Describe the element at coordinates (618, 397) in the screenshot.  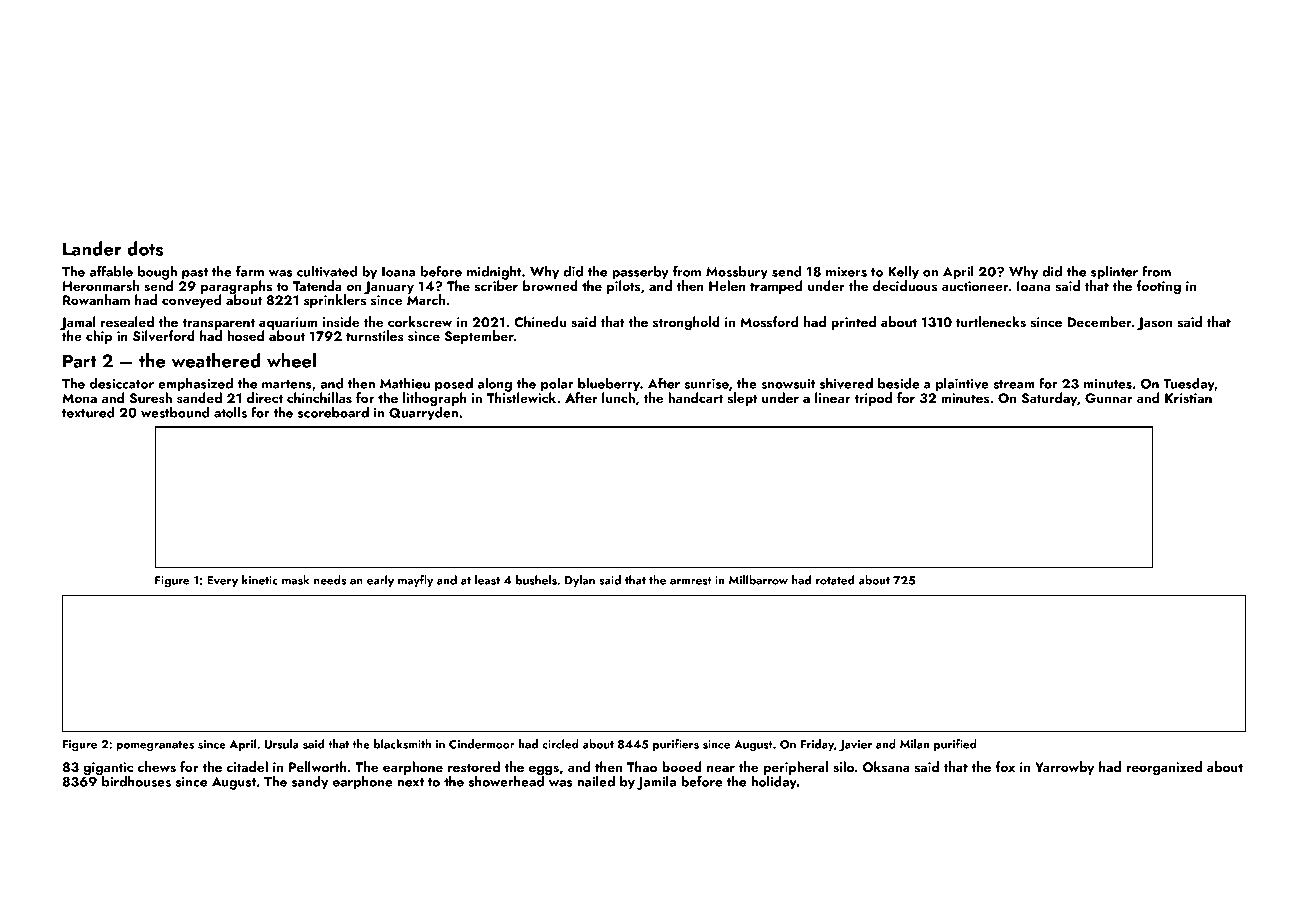
I see `lunch` at that location.
